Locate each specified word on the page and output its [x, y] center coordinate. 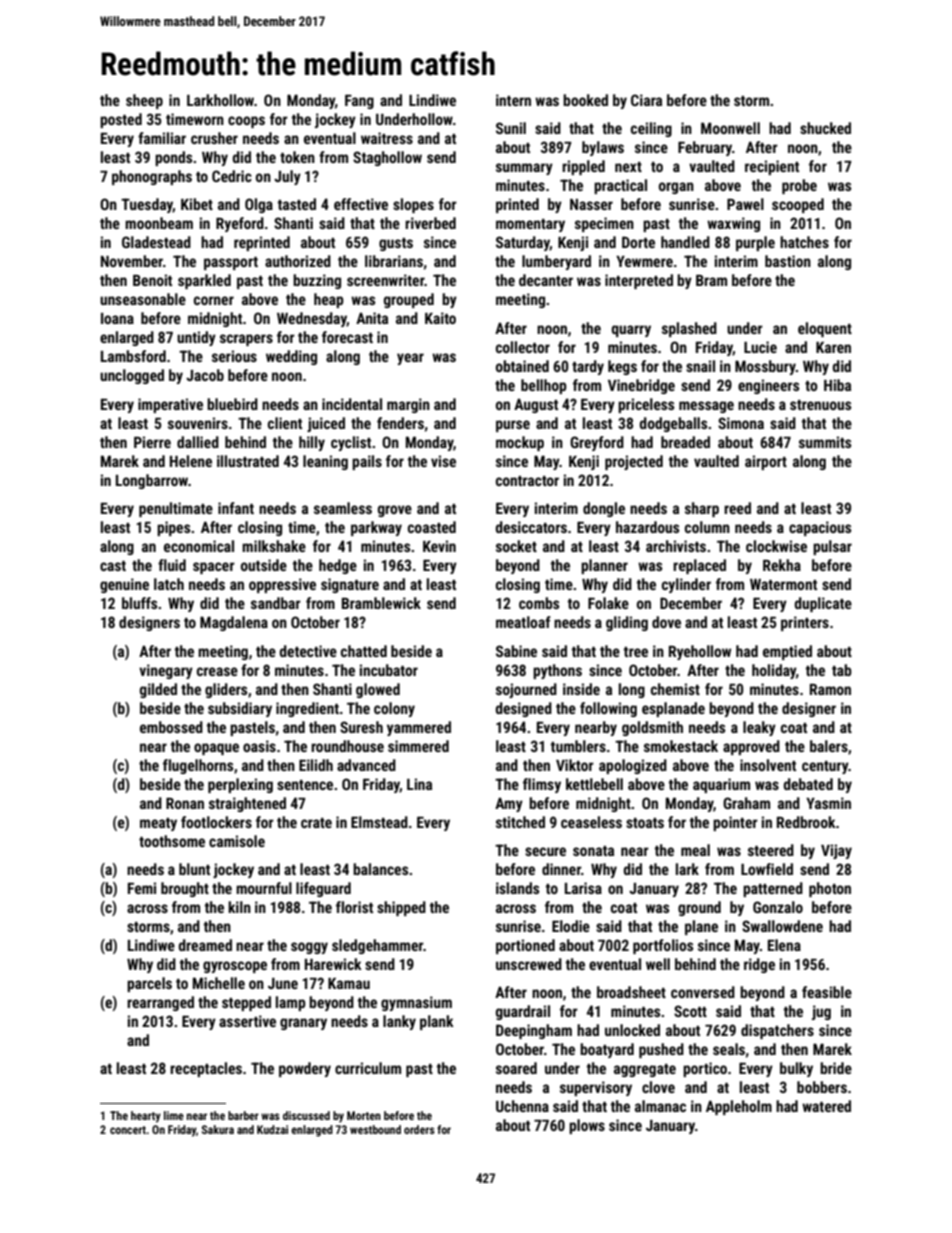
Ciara [646, 100]
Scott [690, 1011]
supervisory [596, 1088]
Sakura [218, 1129]
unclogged [132, 376]
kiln [239, 907]
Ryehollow [700, 652]
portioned [525, 946]
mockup [520, 443]
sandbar [276, 603]
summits [825, 442]
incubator [388, 670]
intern [513, 100]
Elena [784, 945]
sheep [144, 101]
